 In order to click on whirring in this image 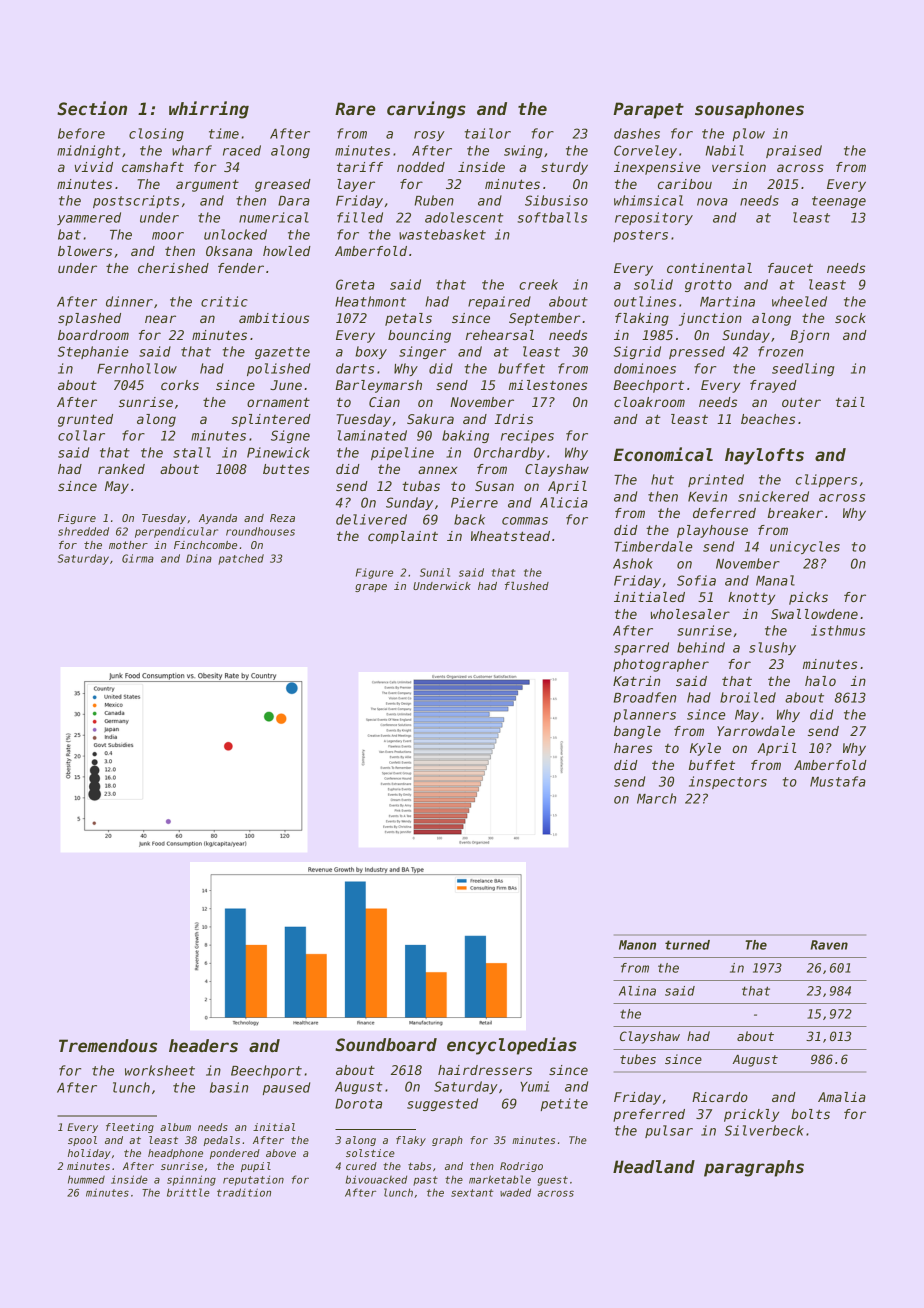, I will do `click(209, 110)`.
